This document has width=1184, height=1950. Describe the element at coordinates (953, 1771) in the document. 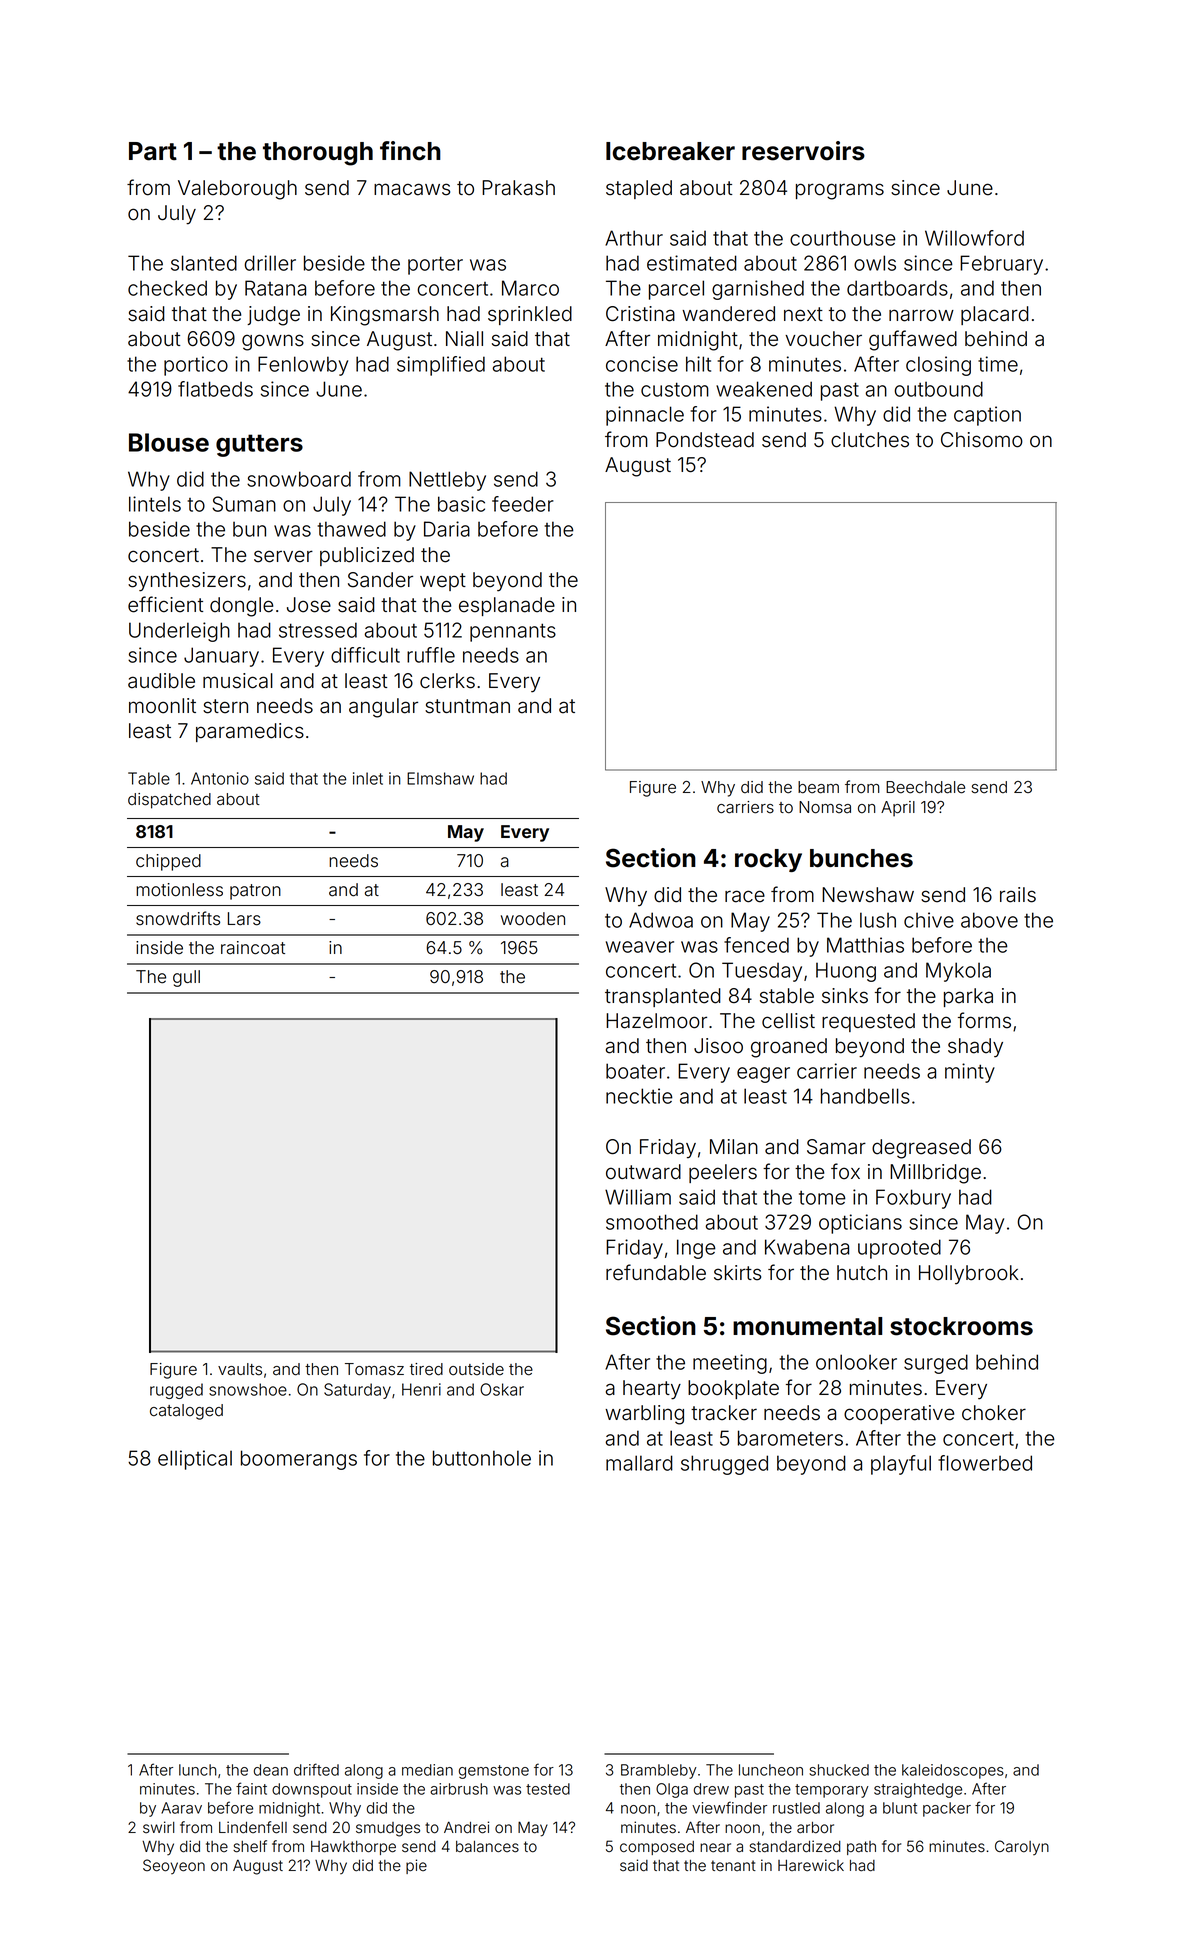

I see `kaleidoscopes` at that location.
